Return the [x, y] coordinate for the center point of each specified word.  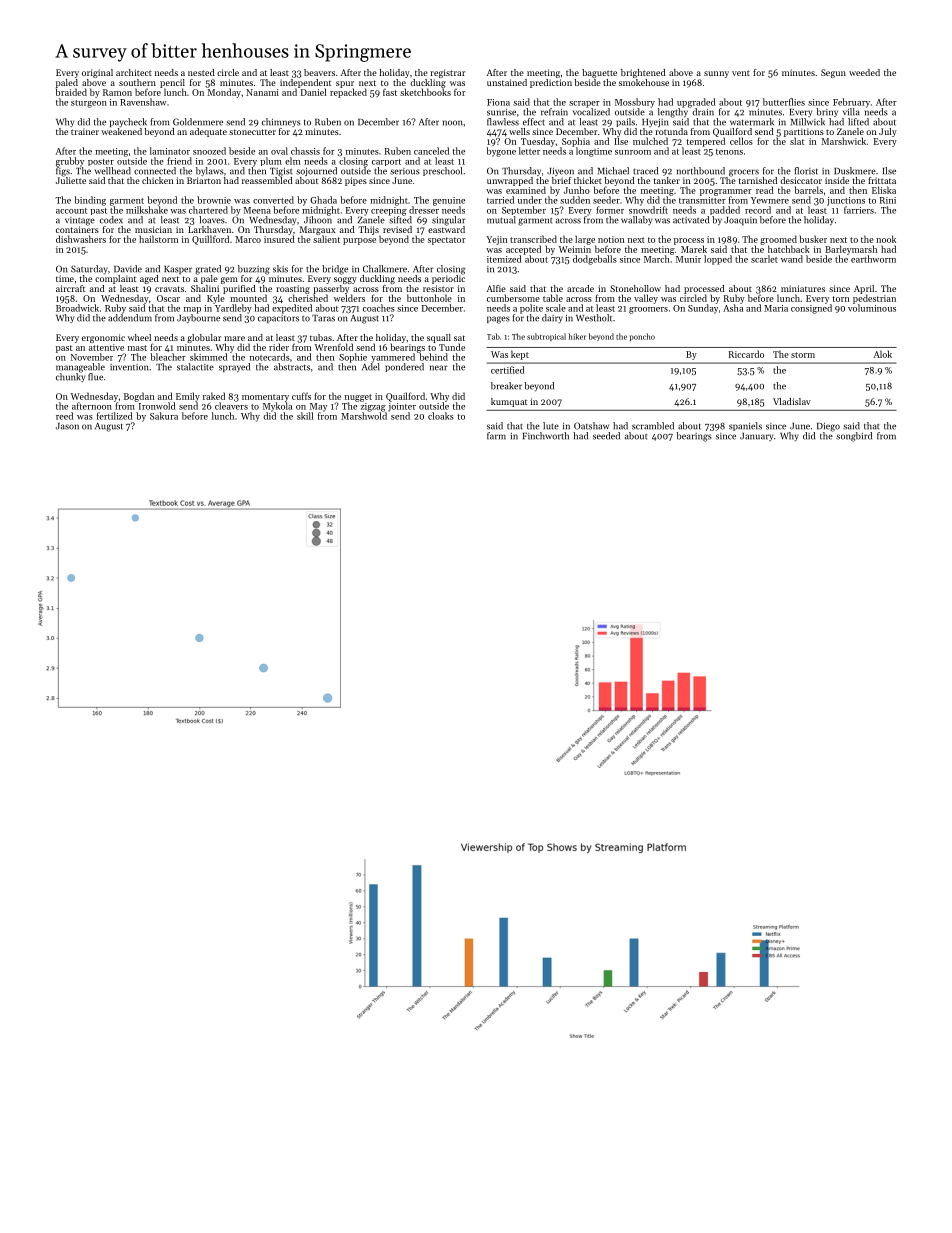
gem [229, 280]
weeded [864, 72]
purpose [359, 241]
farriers [859, 210]
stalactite [195, 367]
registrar [447, 73]
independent [305, 83]
